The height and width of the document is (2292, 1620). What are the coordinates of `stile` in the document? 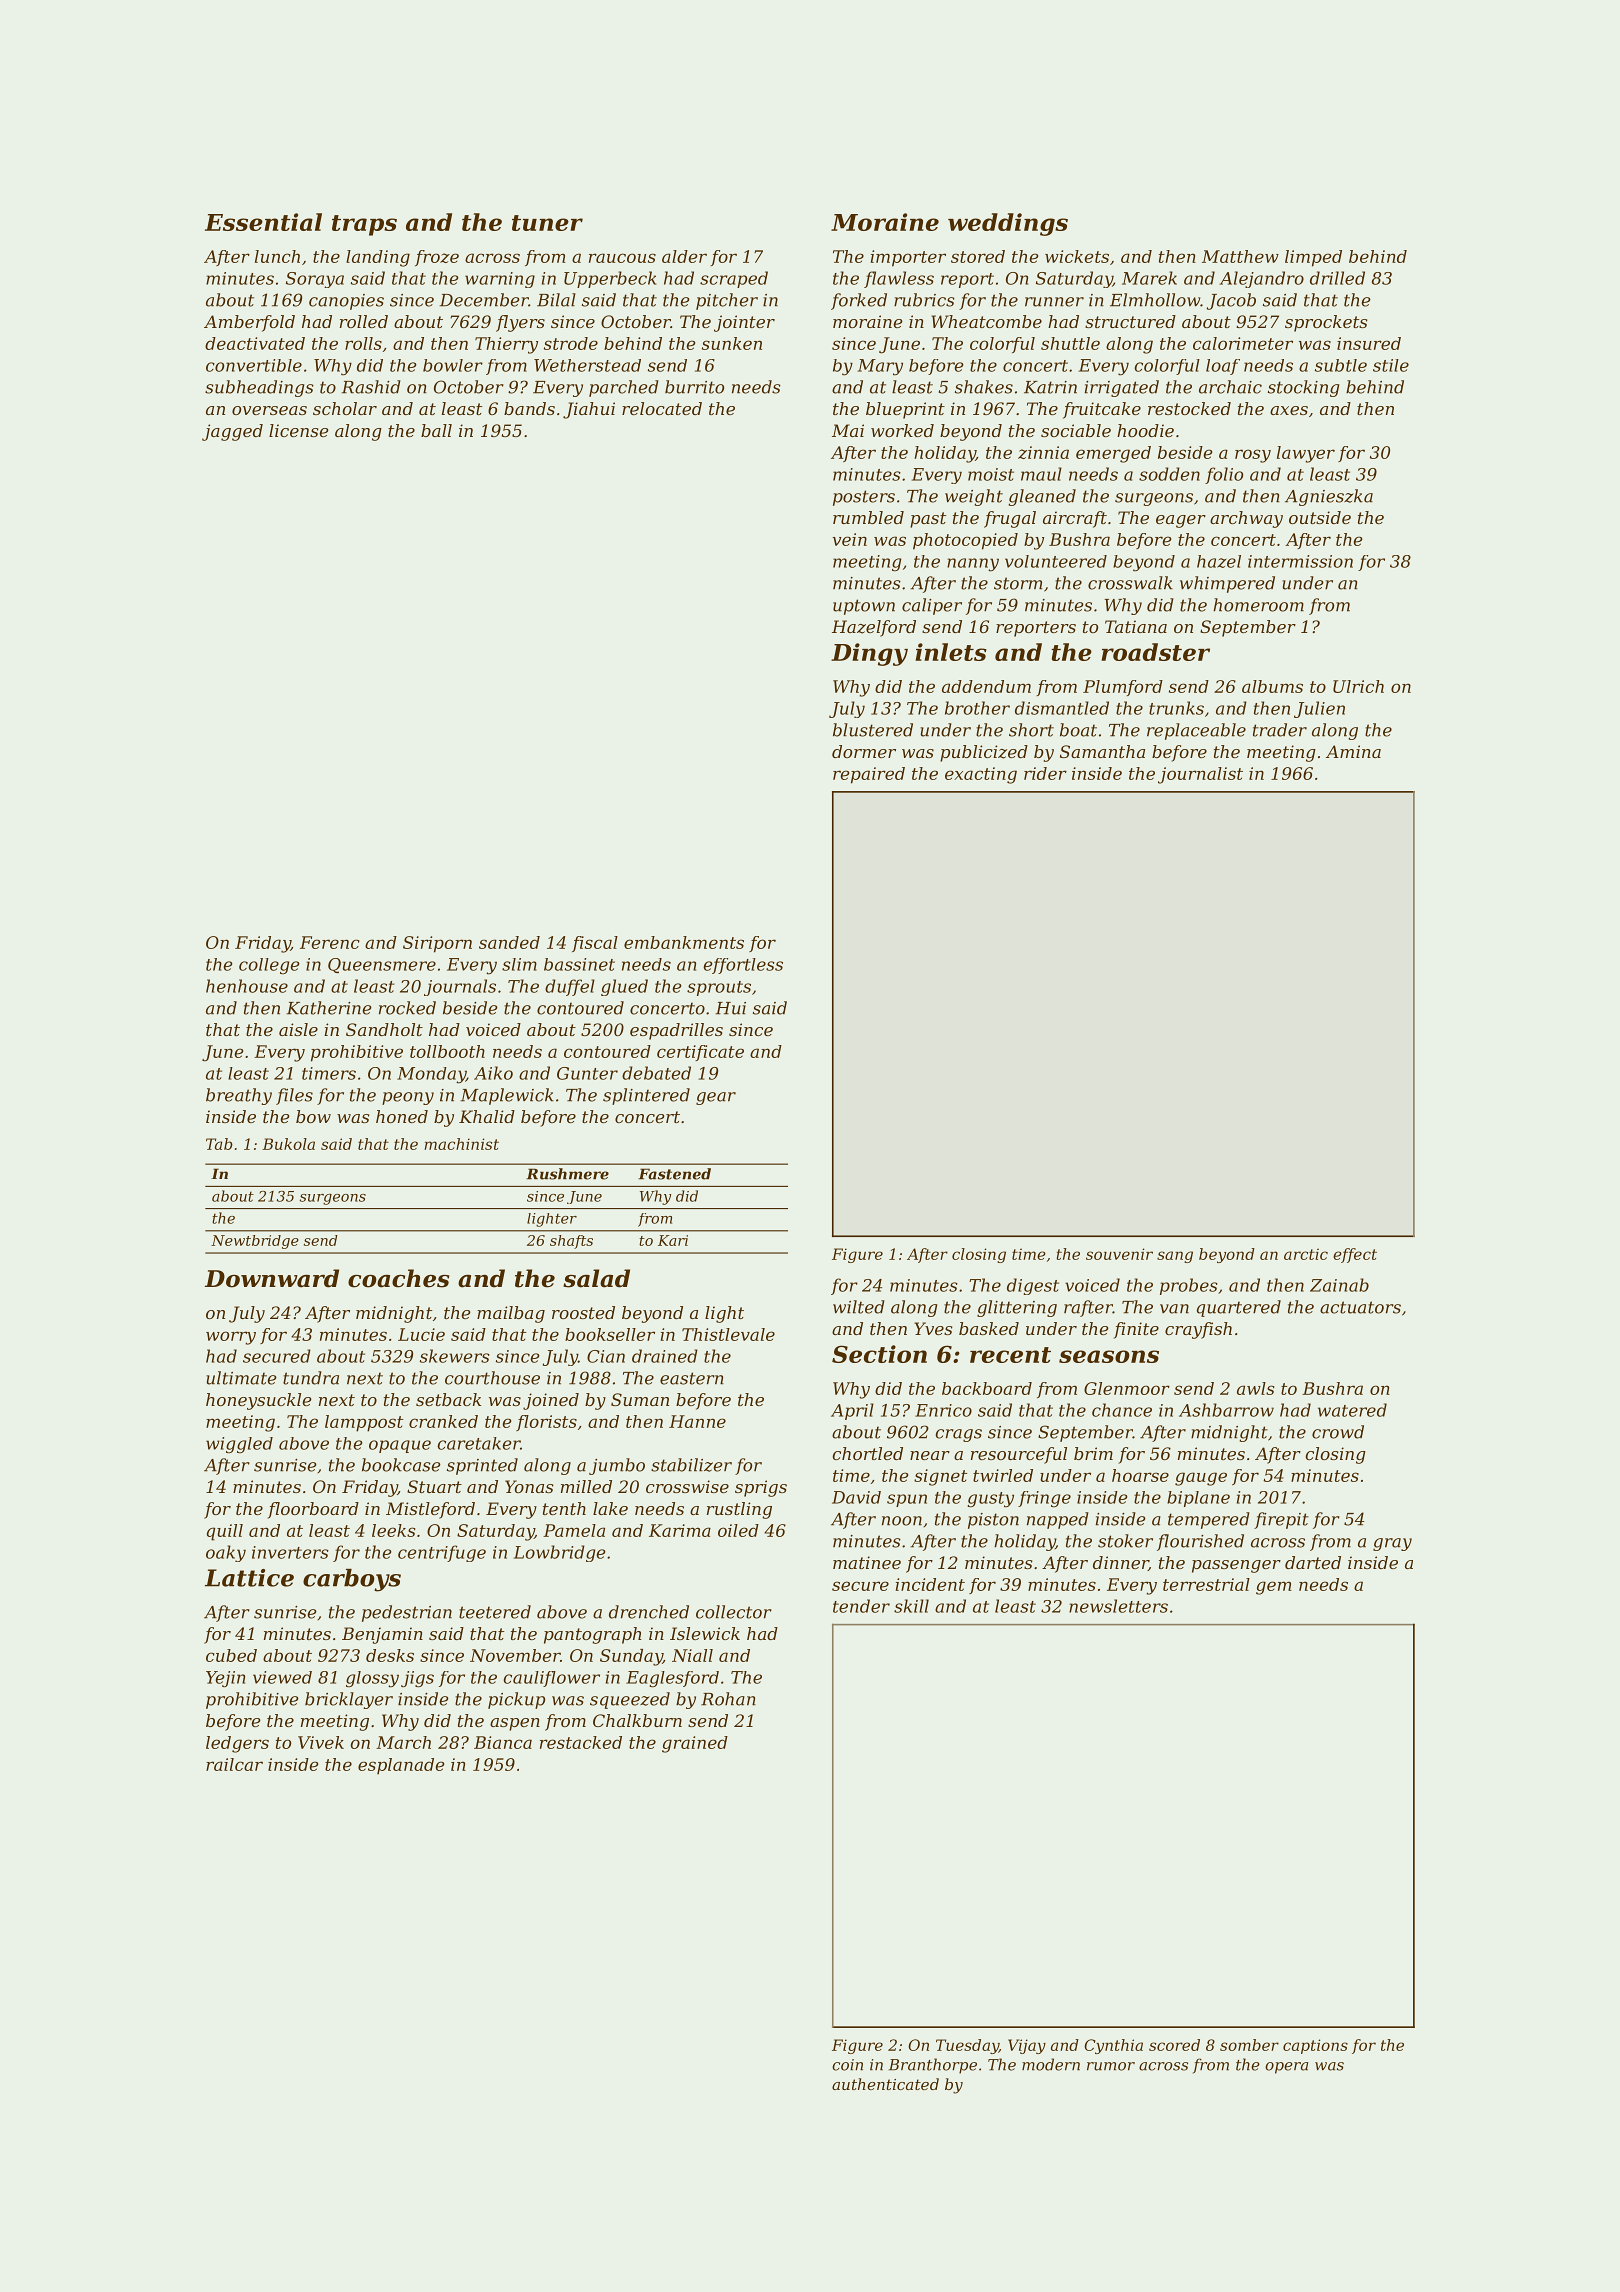 It's located at (1391, 365).
